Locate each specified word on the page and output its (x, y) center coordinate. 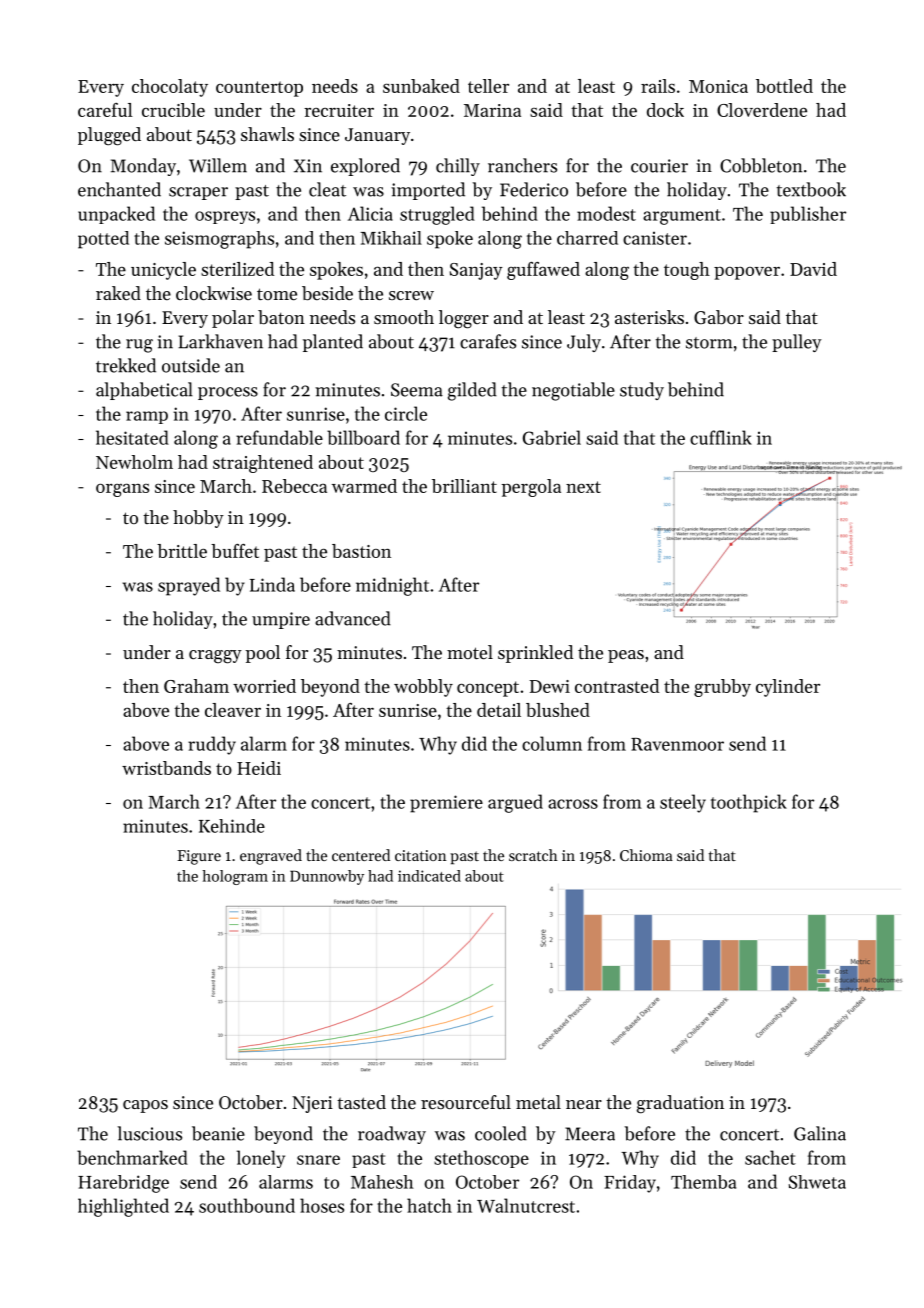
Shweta (817, 1182)
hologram (235, 877)
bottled (784, 86)
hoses (322, 1205)
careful (105, 110)
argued (515, 803)
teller (488, 86)
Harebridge (123, 1184)
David (813, 269)
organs (122, 490)
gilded (472, 391)
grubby (722, 688)
